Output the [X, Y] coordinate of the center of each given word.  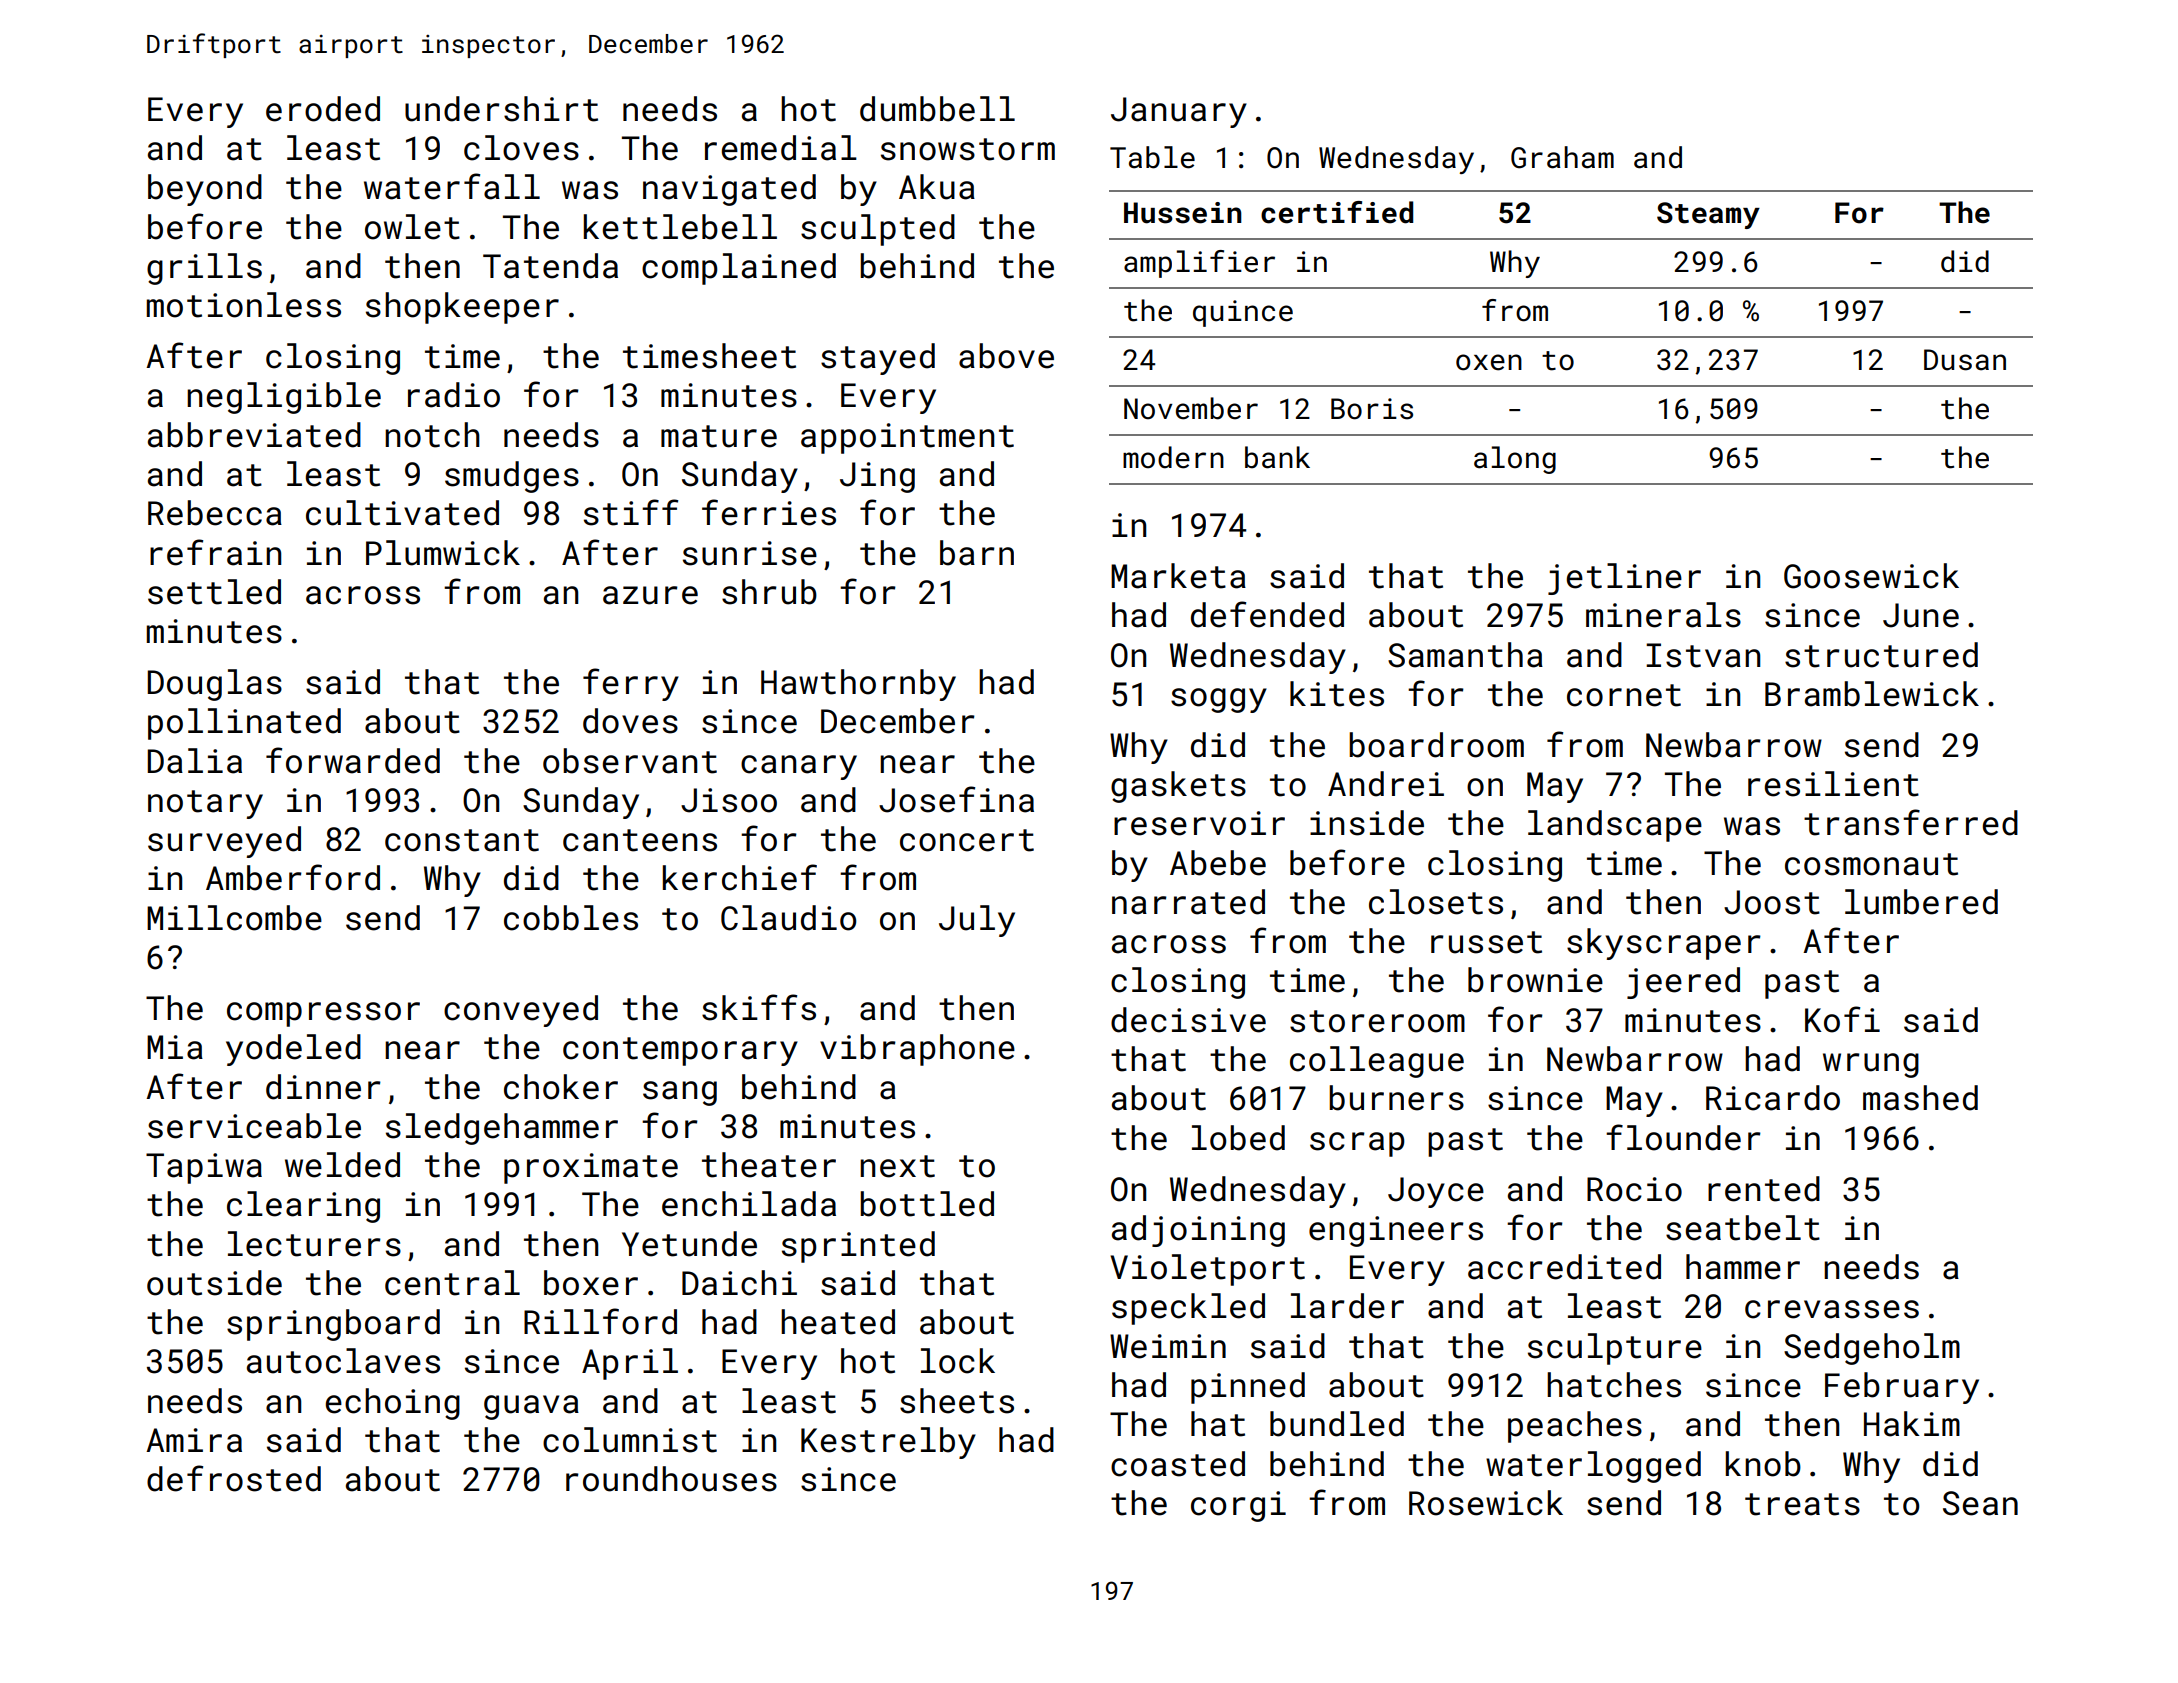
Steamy [1708, 215]
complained [739, 269]
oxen [1489, 362]
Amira [194, 1440]
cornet [1624, 695]
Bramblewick [1872, 694]
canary [799, 767]
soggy [1219, 700]
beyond [205, 190]
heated [838, 1322]
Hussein [1183, 213]
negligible [284, 398]
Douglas [214, 685]
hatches [1614, 1385]
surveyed [224, 842]
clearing [303, 1207]
